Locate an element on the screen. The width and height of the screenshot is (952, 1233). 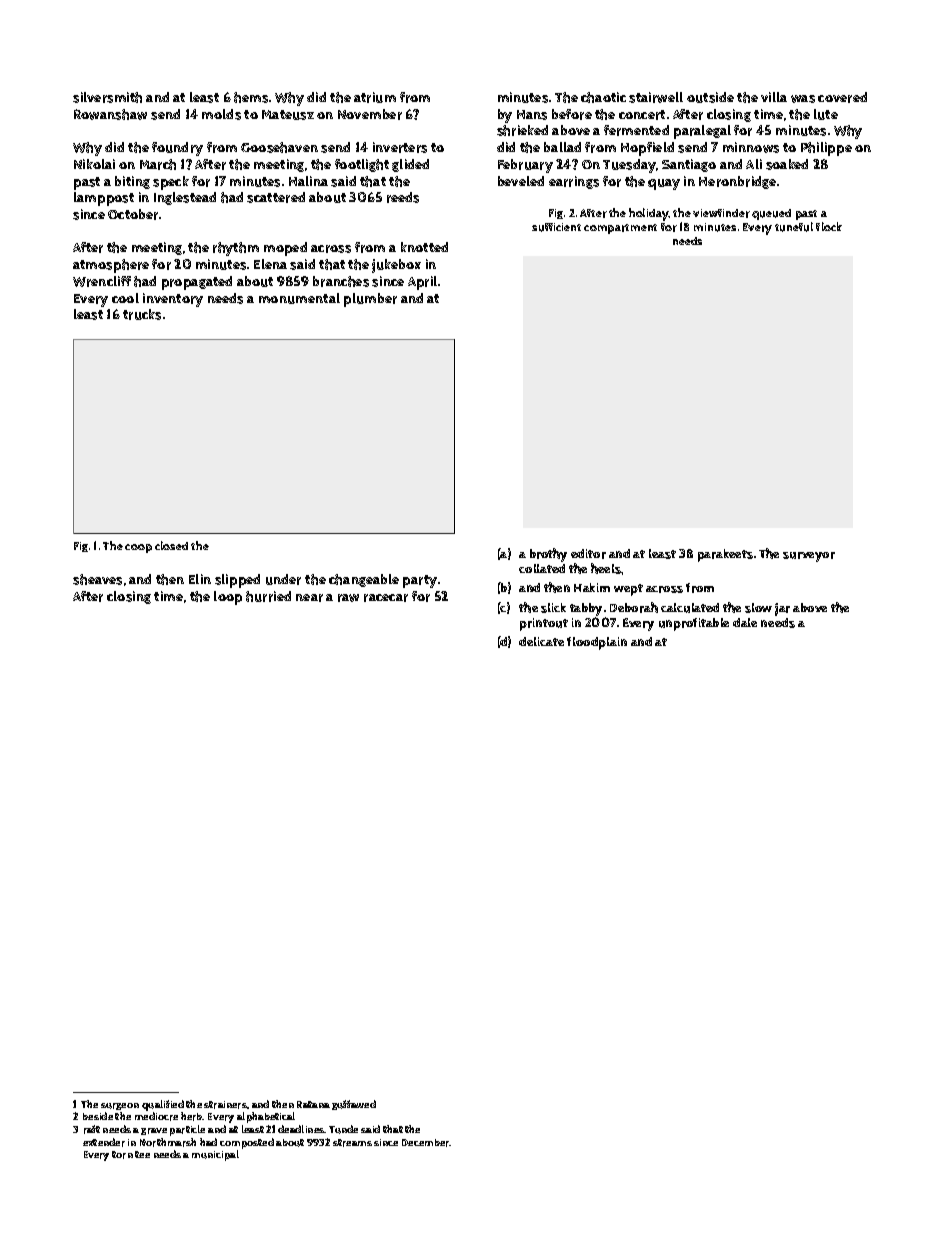
brothy is located at coordinates (548, 555).
